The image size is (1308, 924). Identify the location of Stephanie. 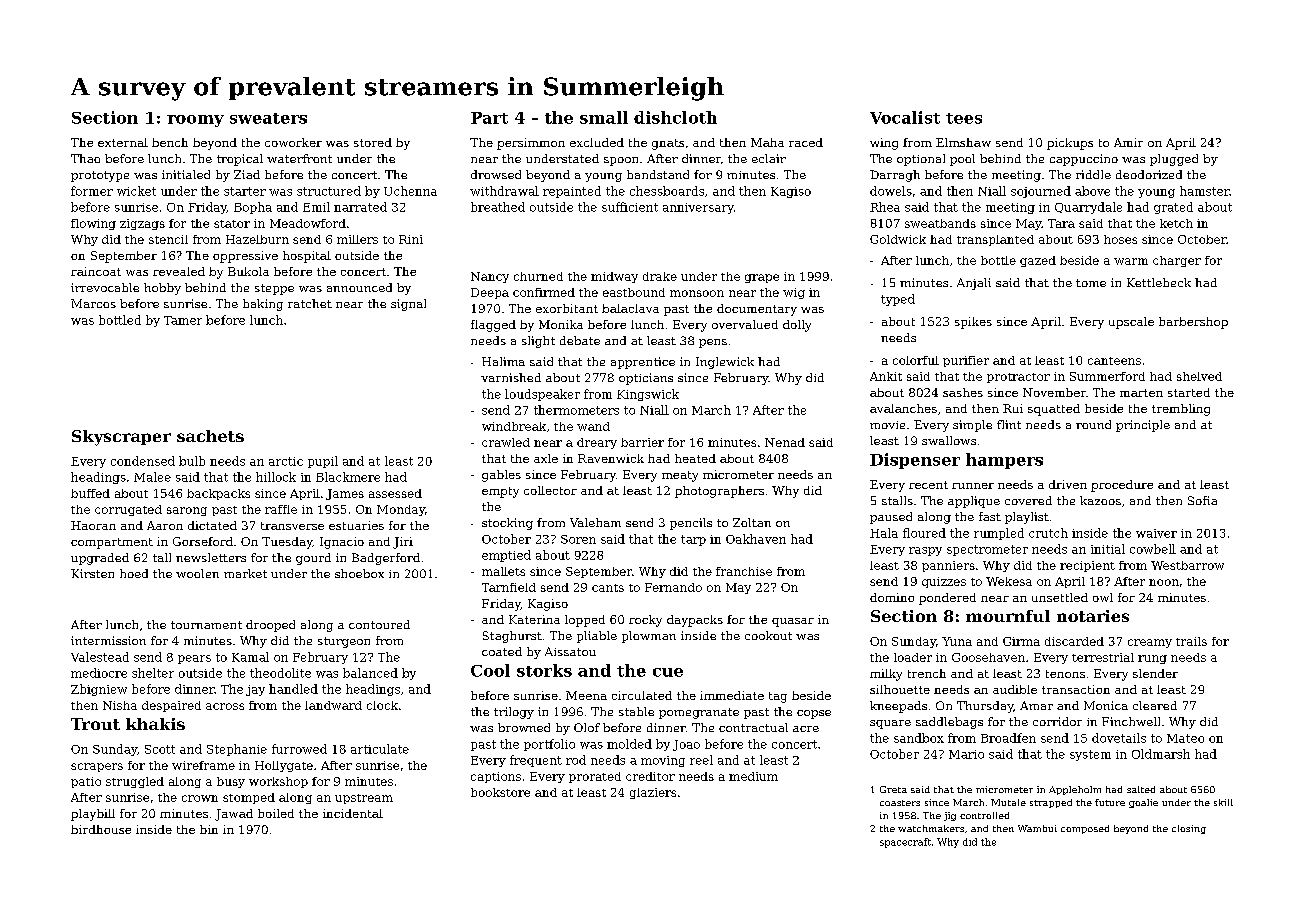
(237, 750).
